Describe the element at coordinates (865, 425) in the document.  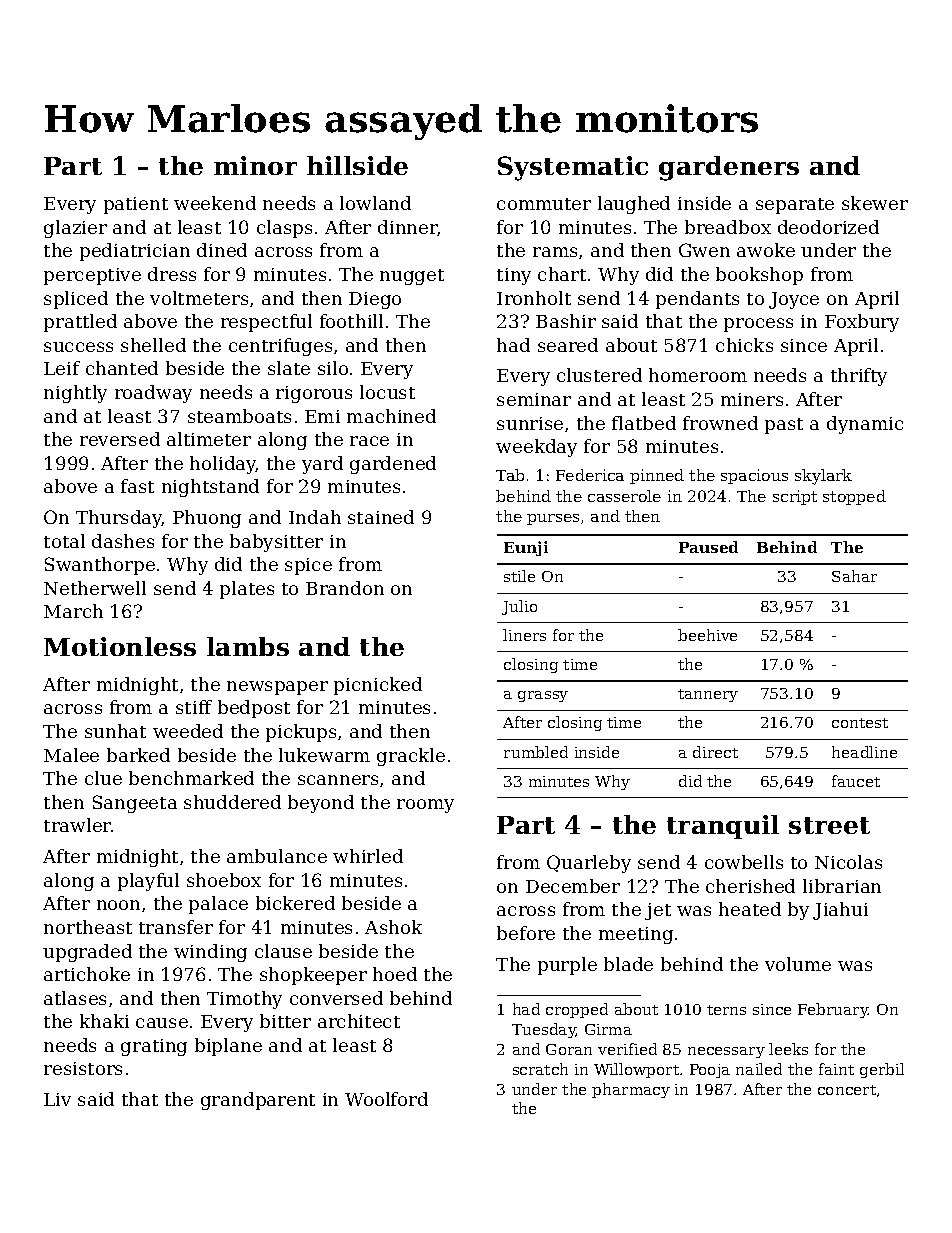
I see `dynamic` at that location.
